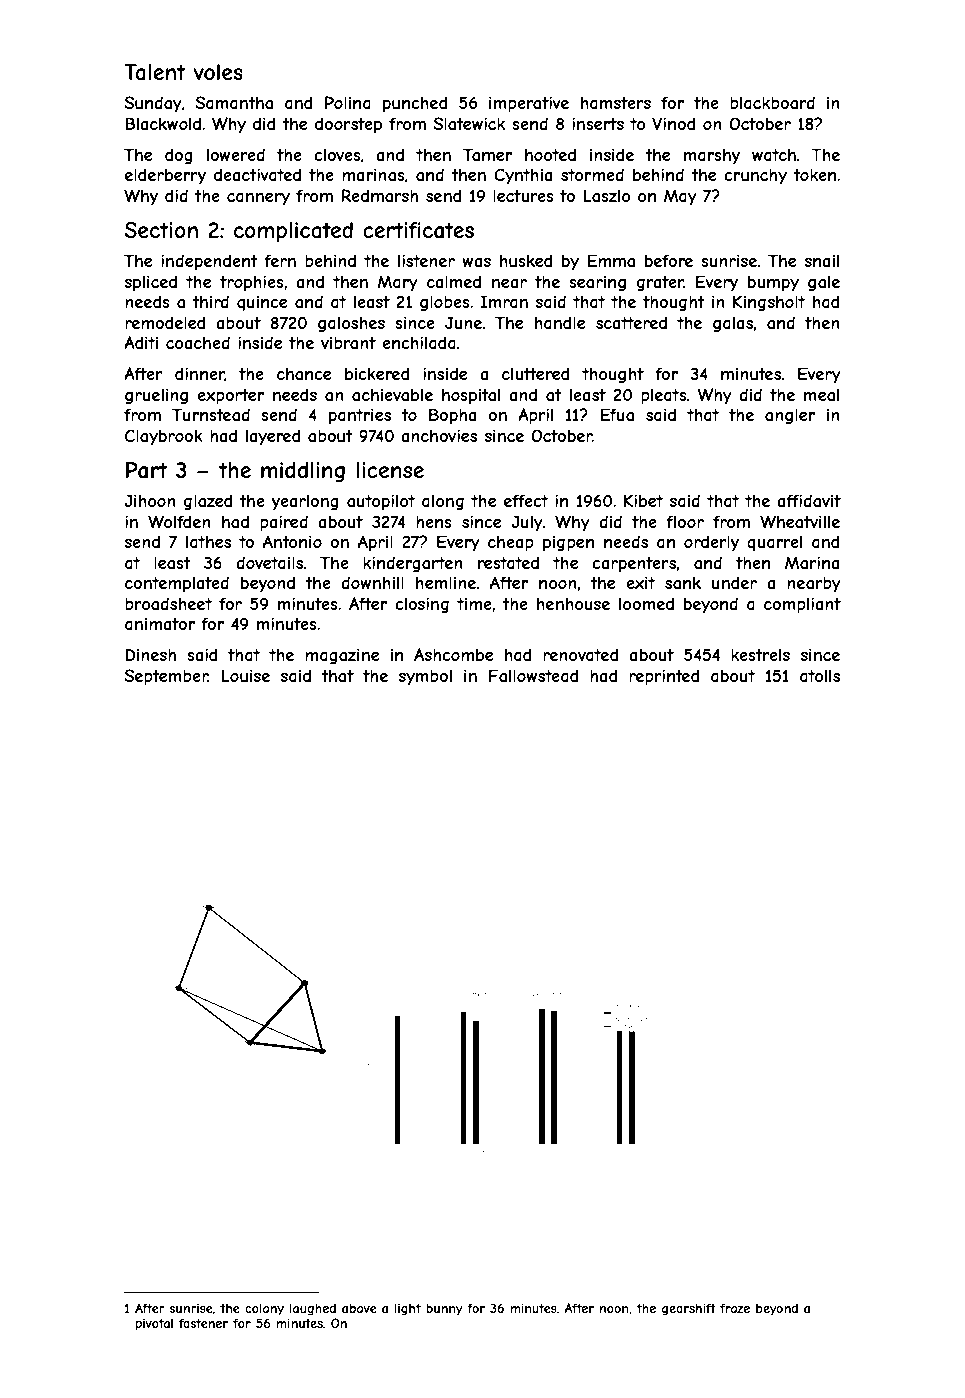 The width and height of the screenshot is (965, 1398). Describe the element at coordinates (154, 1324) in the screenshot. I see `pivotal` at that location.
